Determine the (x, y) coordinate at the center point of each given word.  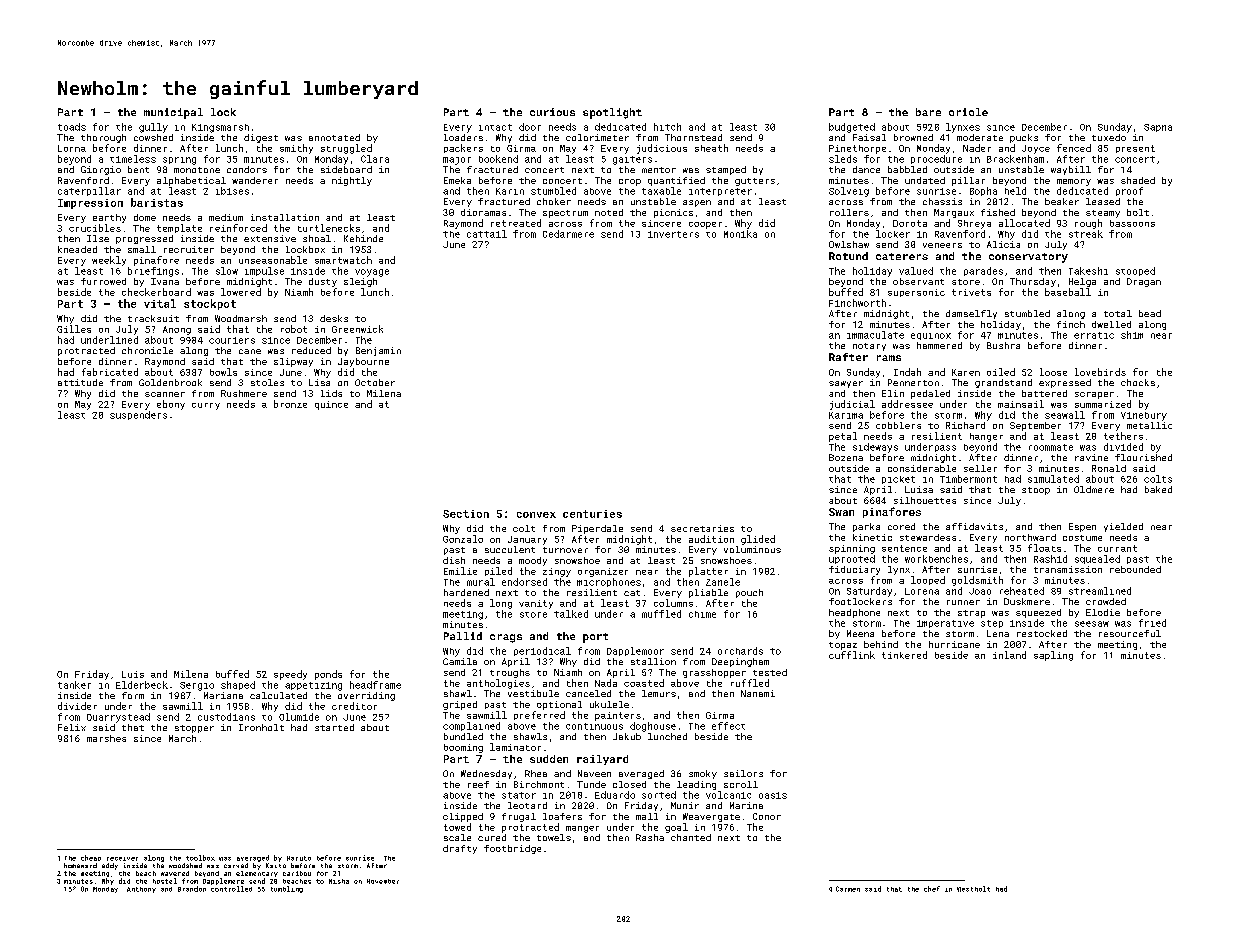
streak (1086, 234)
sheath (711, 148)
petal (843, 437)
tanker (74, 685)
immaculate (875, 335)
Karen (966, 372)
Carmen (848, 889)
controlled (231, 889)
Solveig (849, 192)
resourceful (1130, 633)
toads (72, 127)
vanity (536, 604)
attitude (80, 382)
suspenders (138, 415)
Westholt (973, 889)
